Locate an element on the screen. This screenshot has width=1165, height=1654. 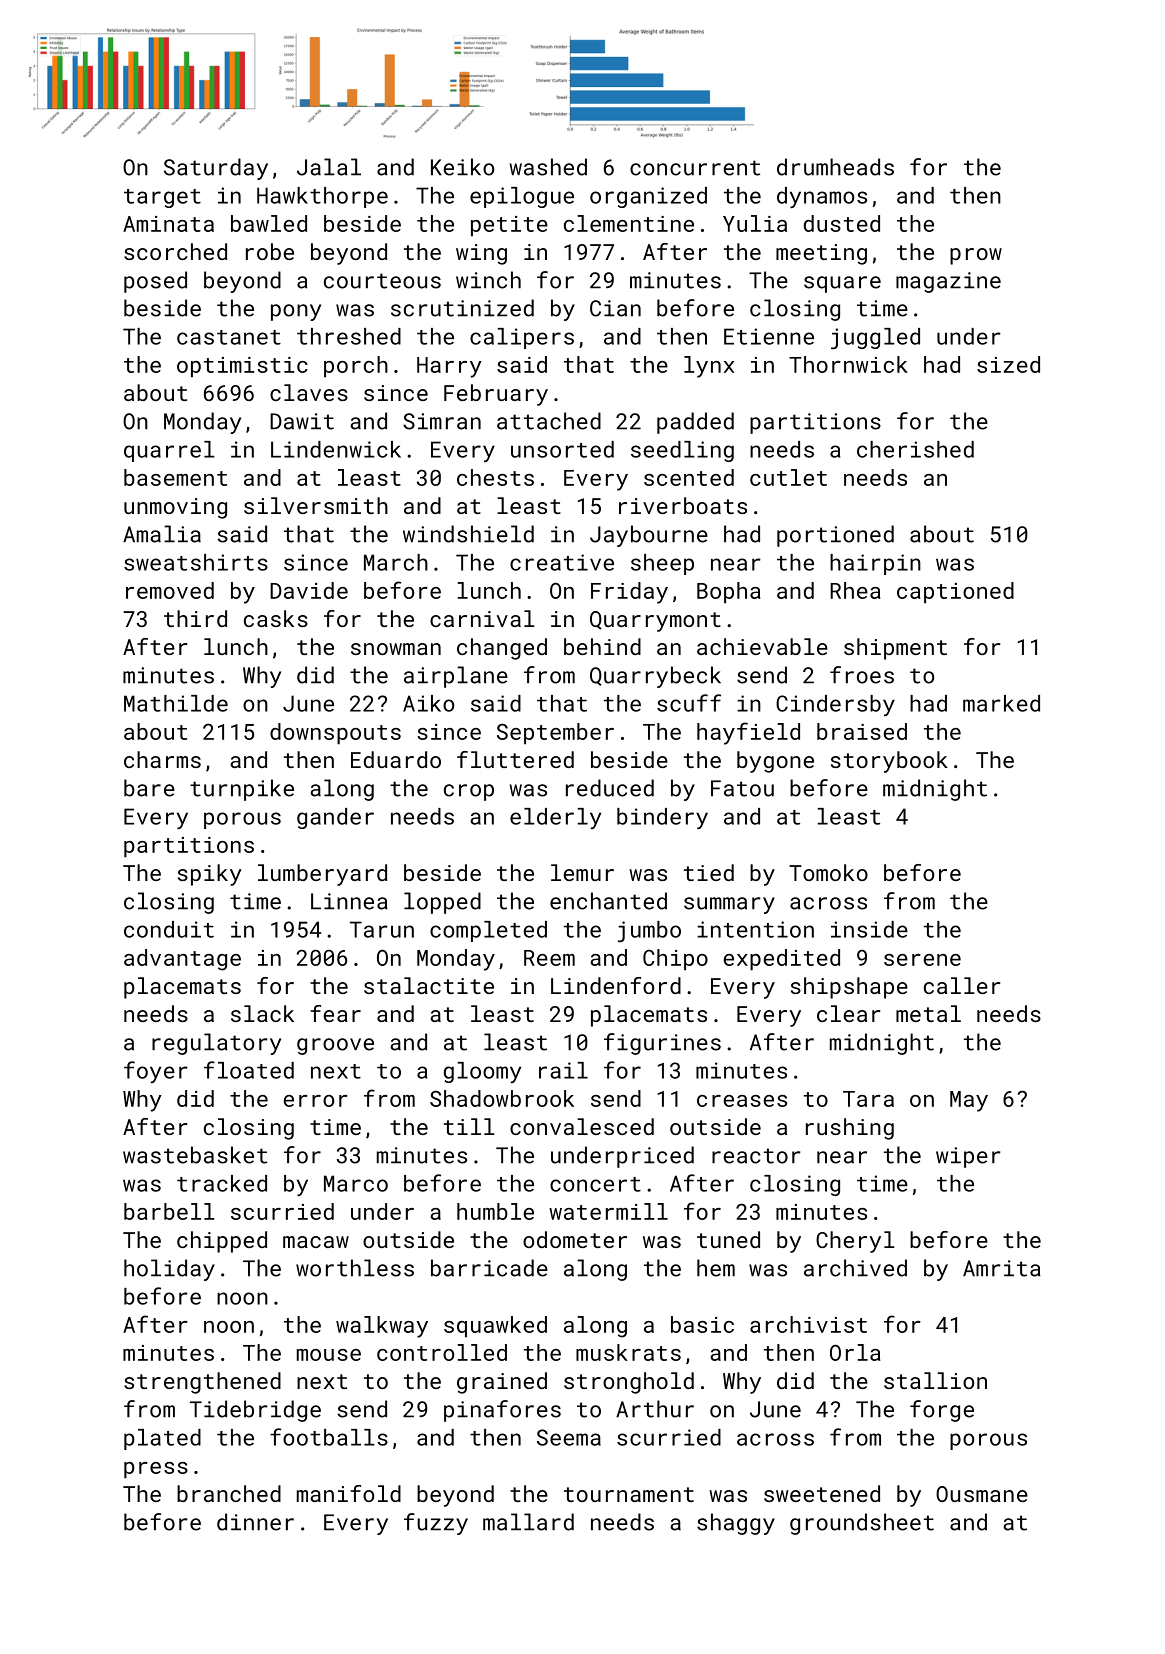
Ousmane is located at coordinates (982, 1494).
